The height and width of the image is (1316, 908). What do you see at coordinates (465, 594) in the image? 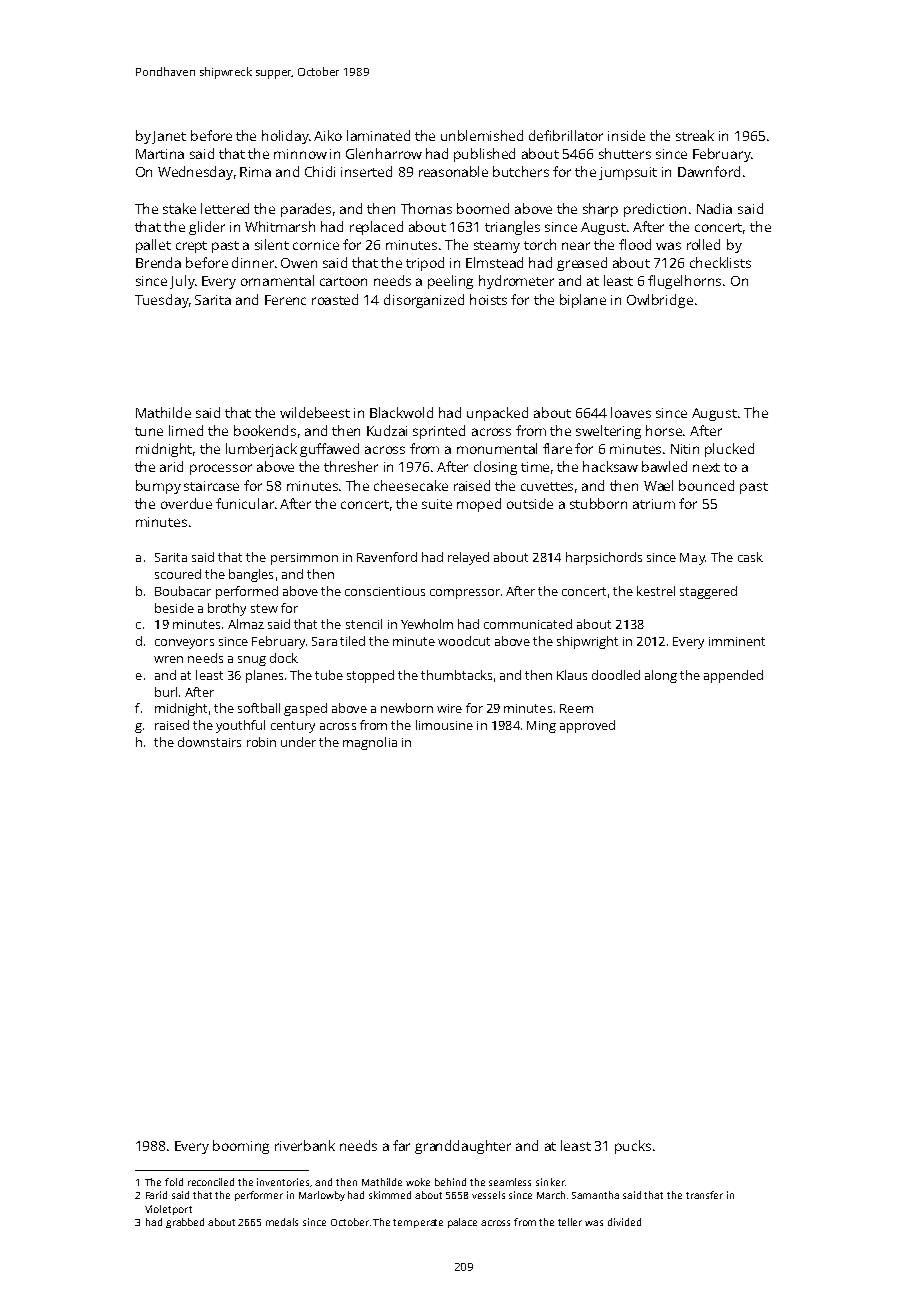
I see `compressor` at bounding box center [465, 594].
